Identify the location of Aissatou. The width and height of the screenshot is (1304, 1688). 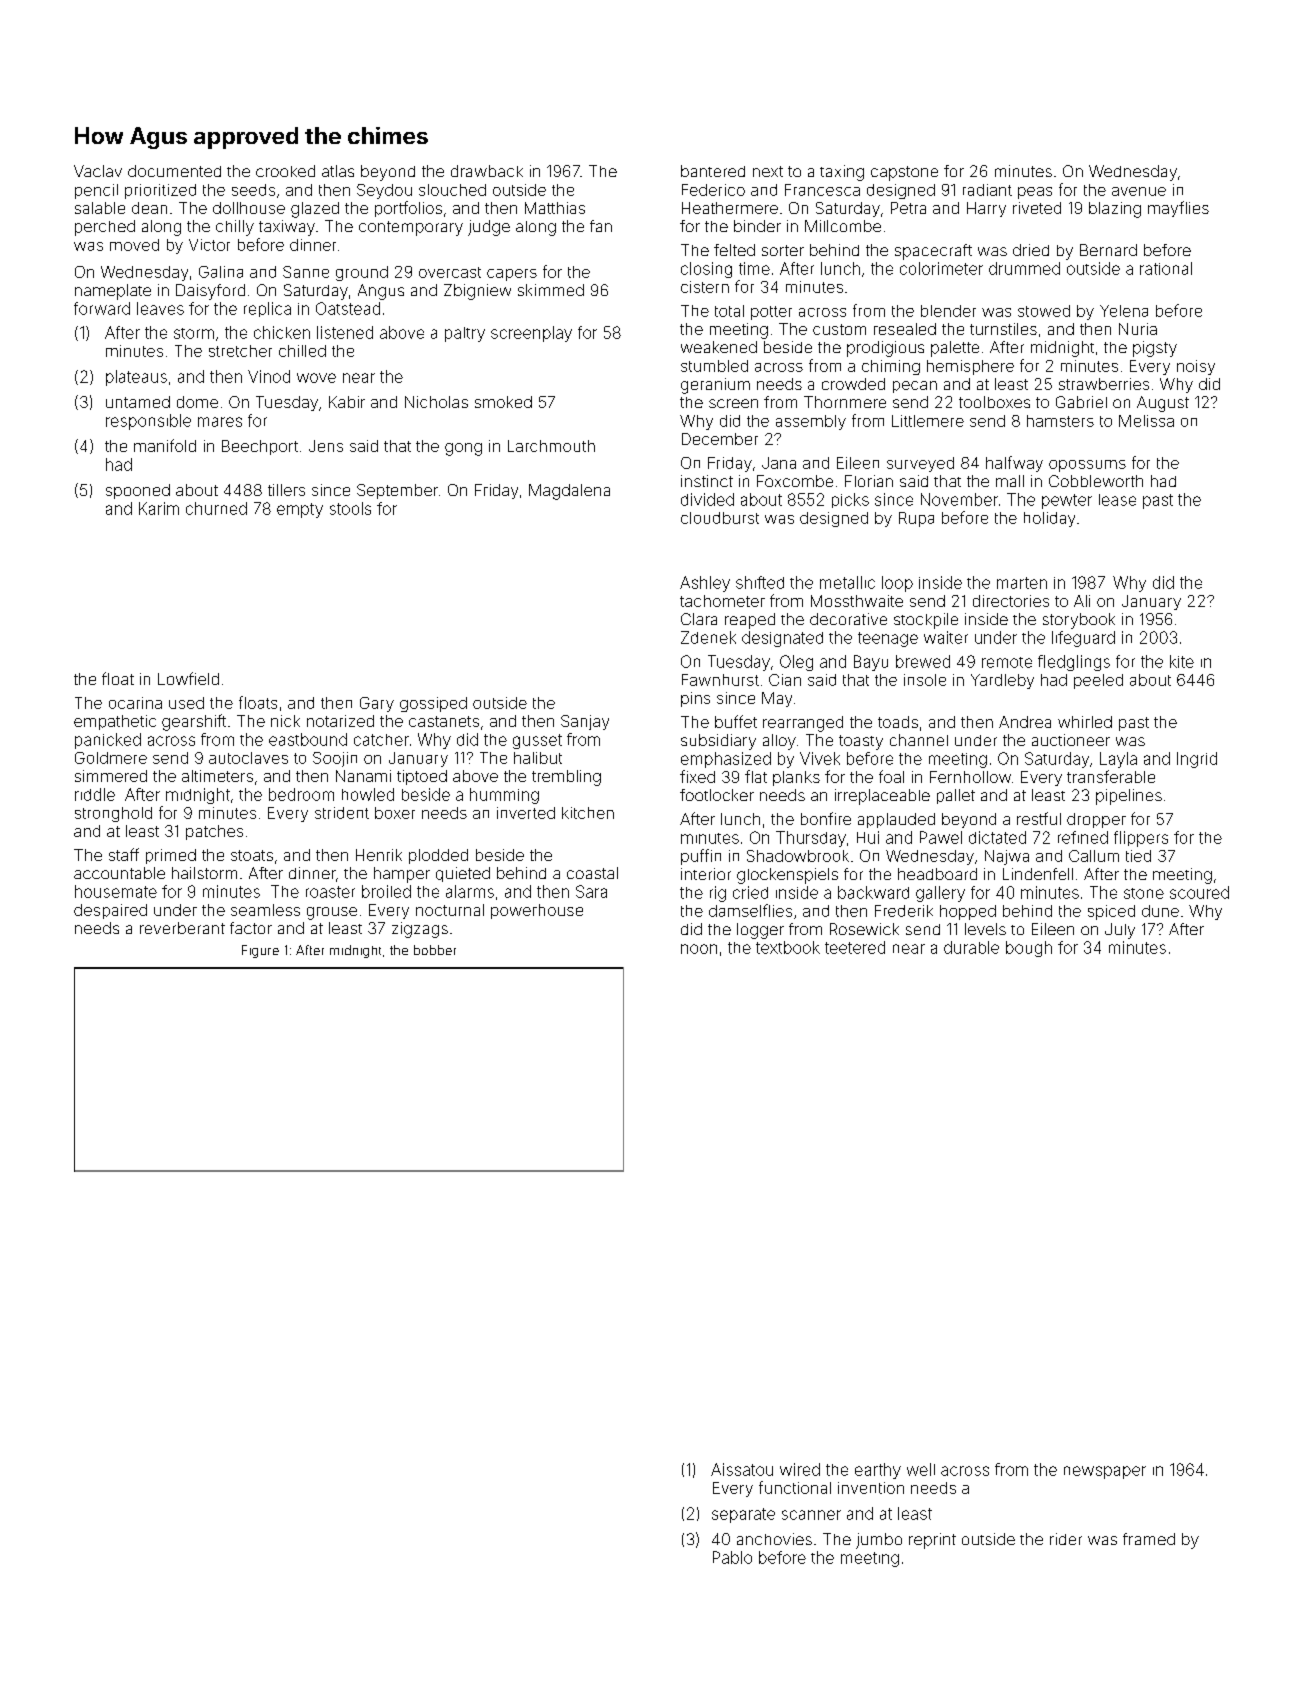
(742, 1469).
